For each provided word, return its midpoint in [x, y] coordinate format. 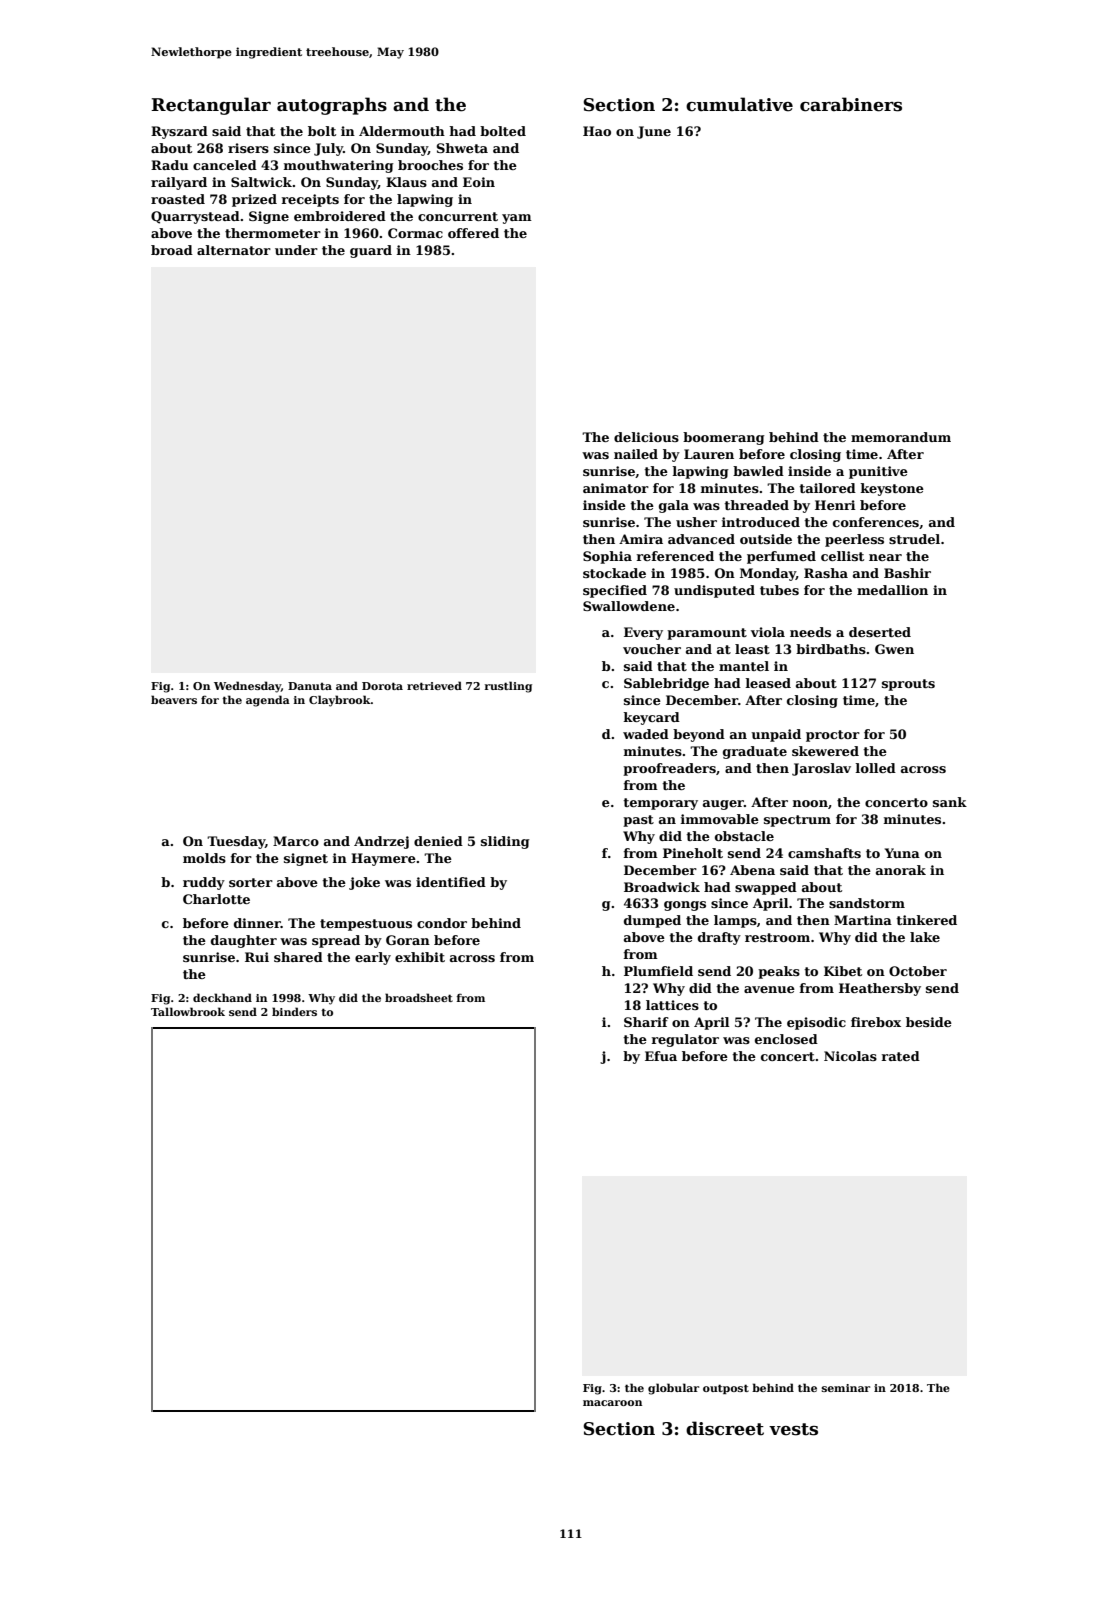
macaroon [612, 1403]
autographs [332, 106]
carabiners [851, 104]
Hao [597, 131]
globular [673, 1389]
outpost [726, 1389]
